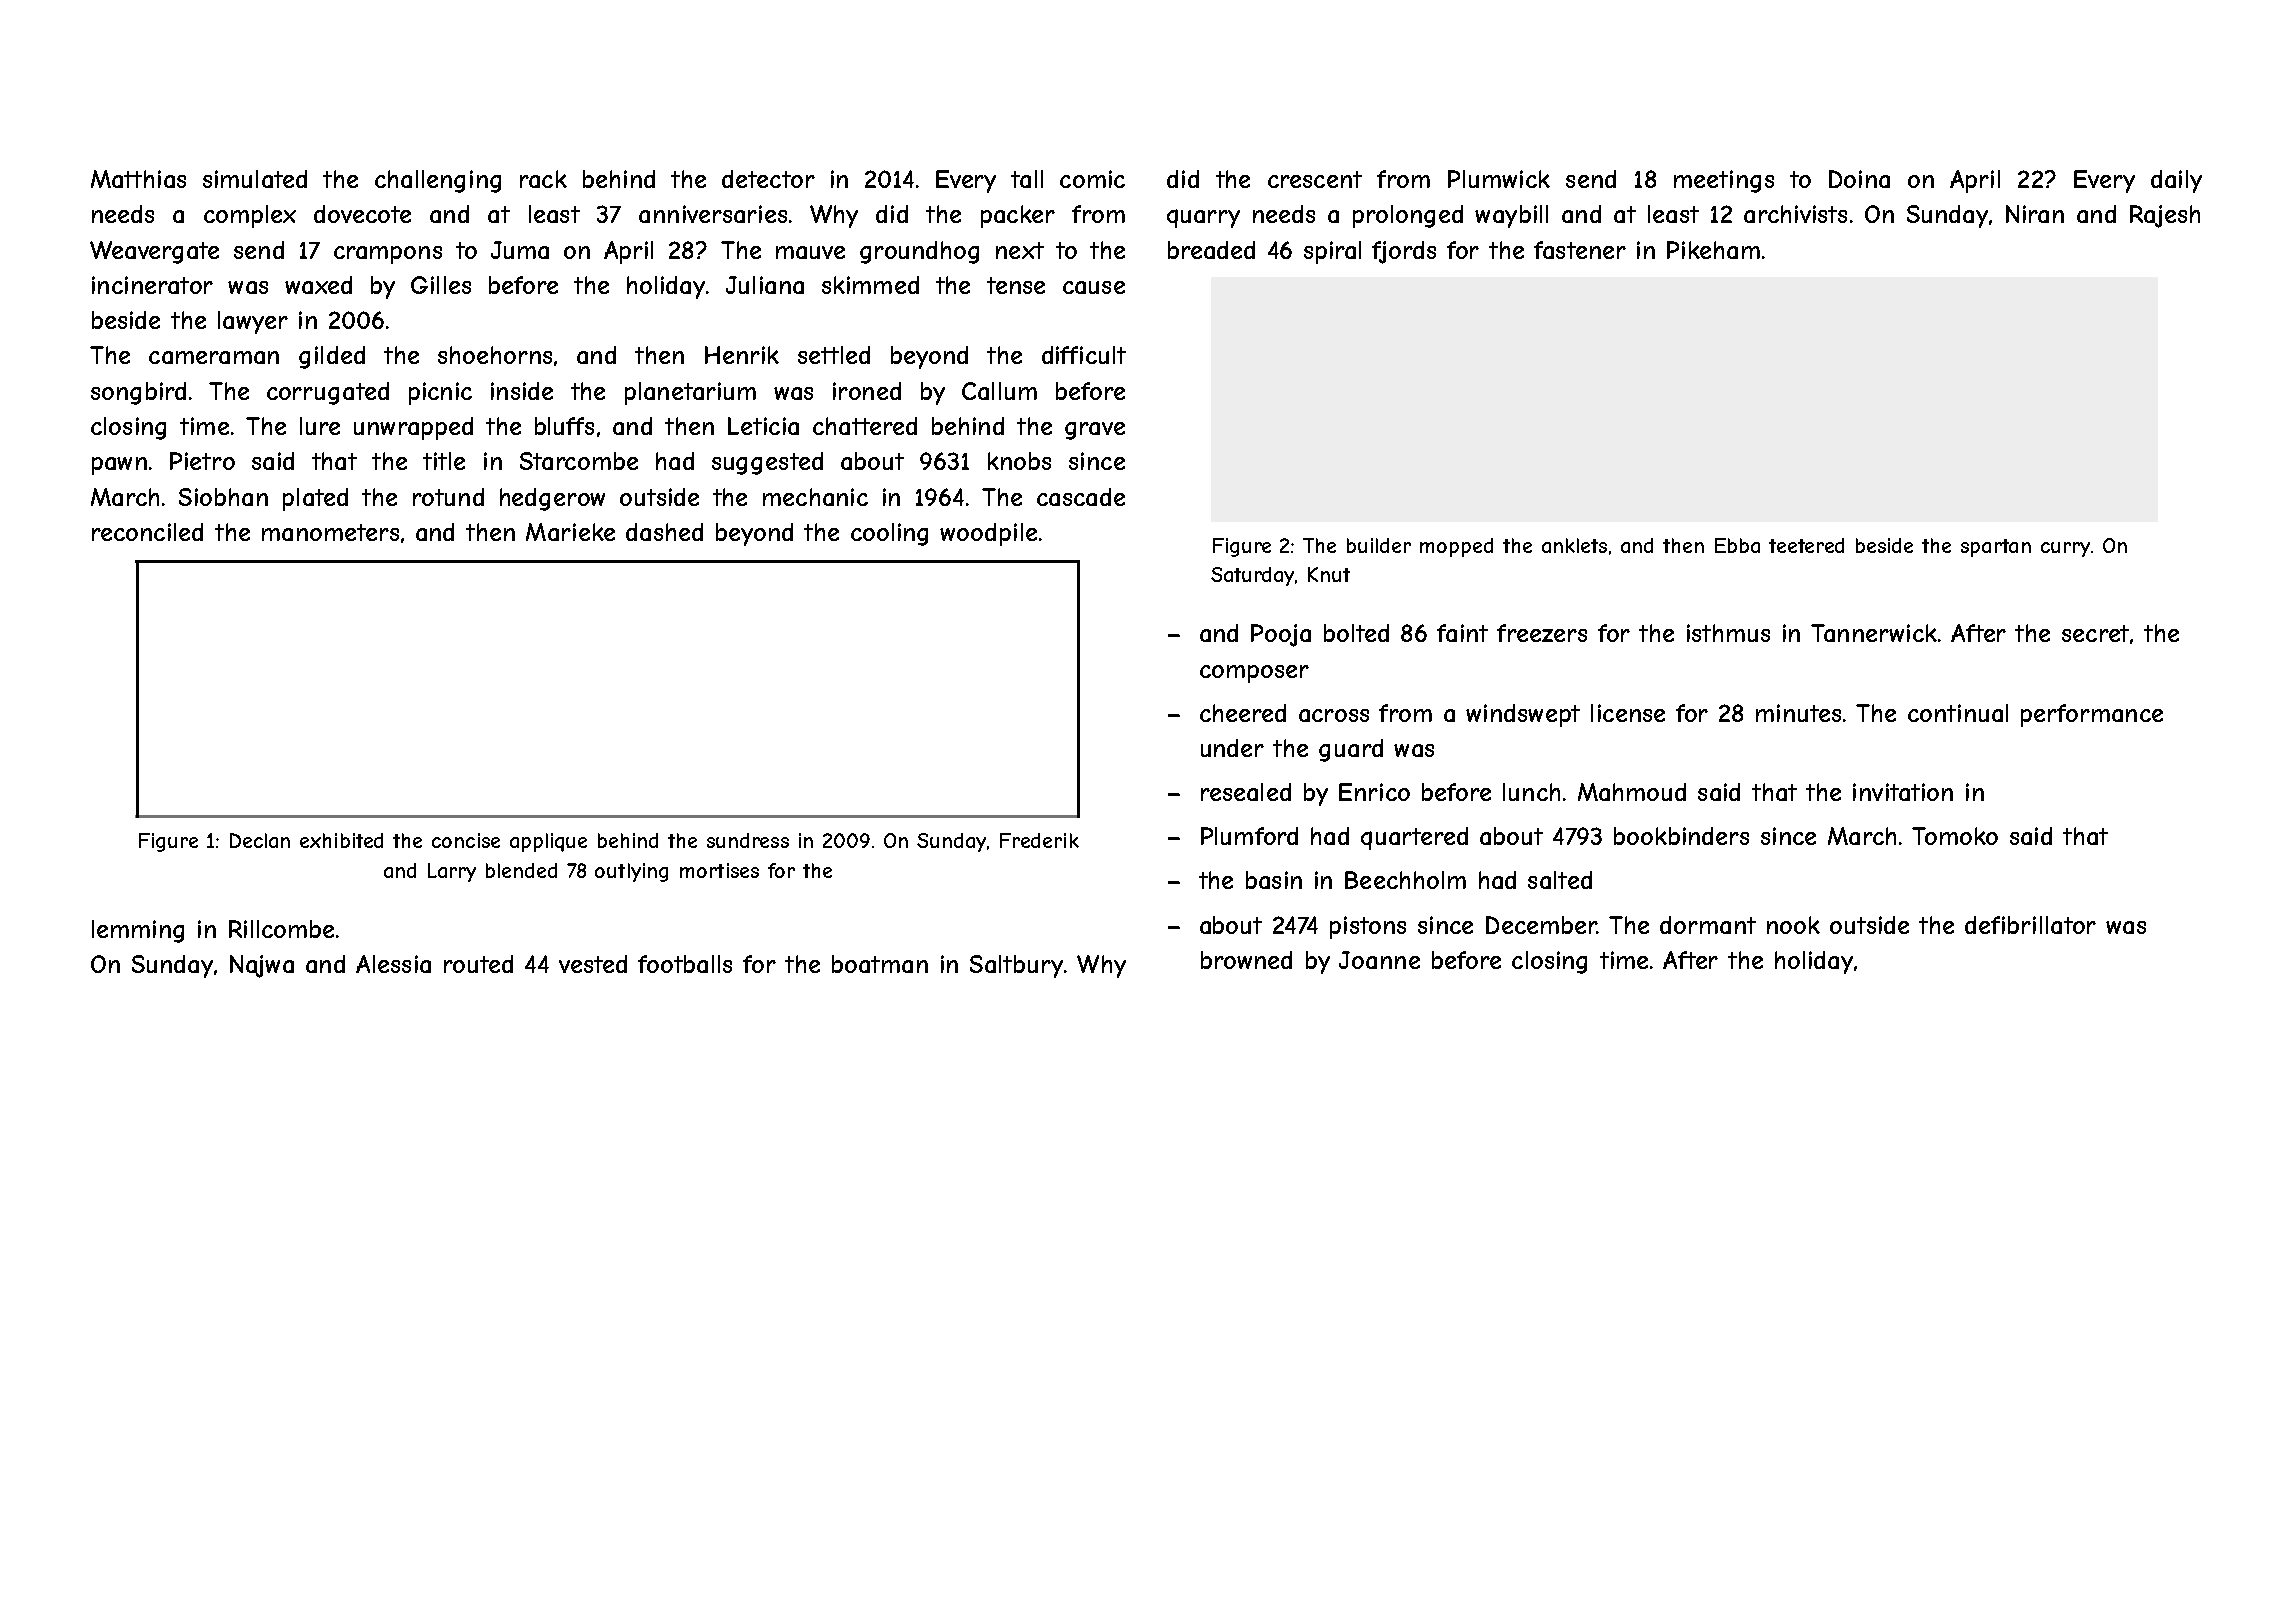 This page has height=1620, width=2292. What do you see at coordinates (1081, 497) in the page?
I see `cascade` at bounding box center [1081, 497].
